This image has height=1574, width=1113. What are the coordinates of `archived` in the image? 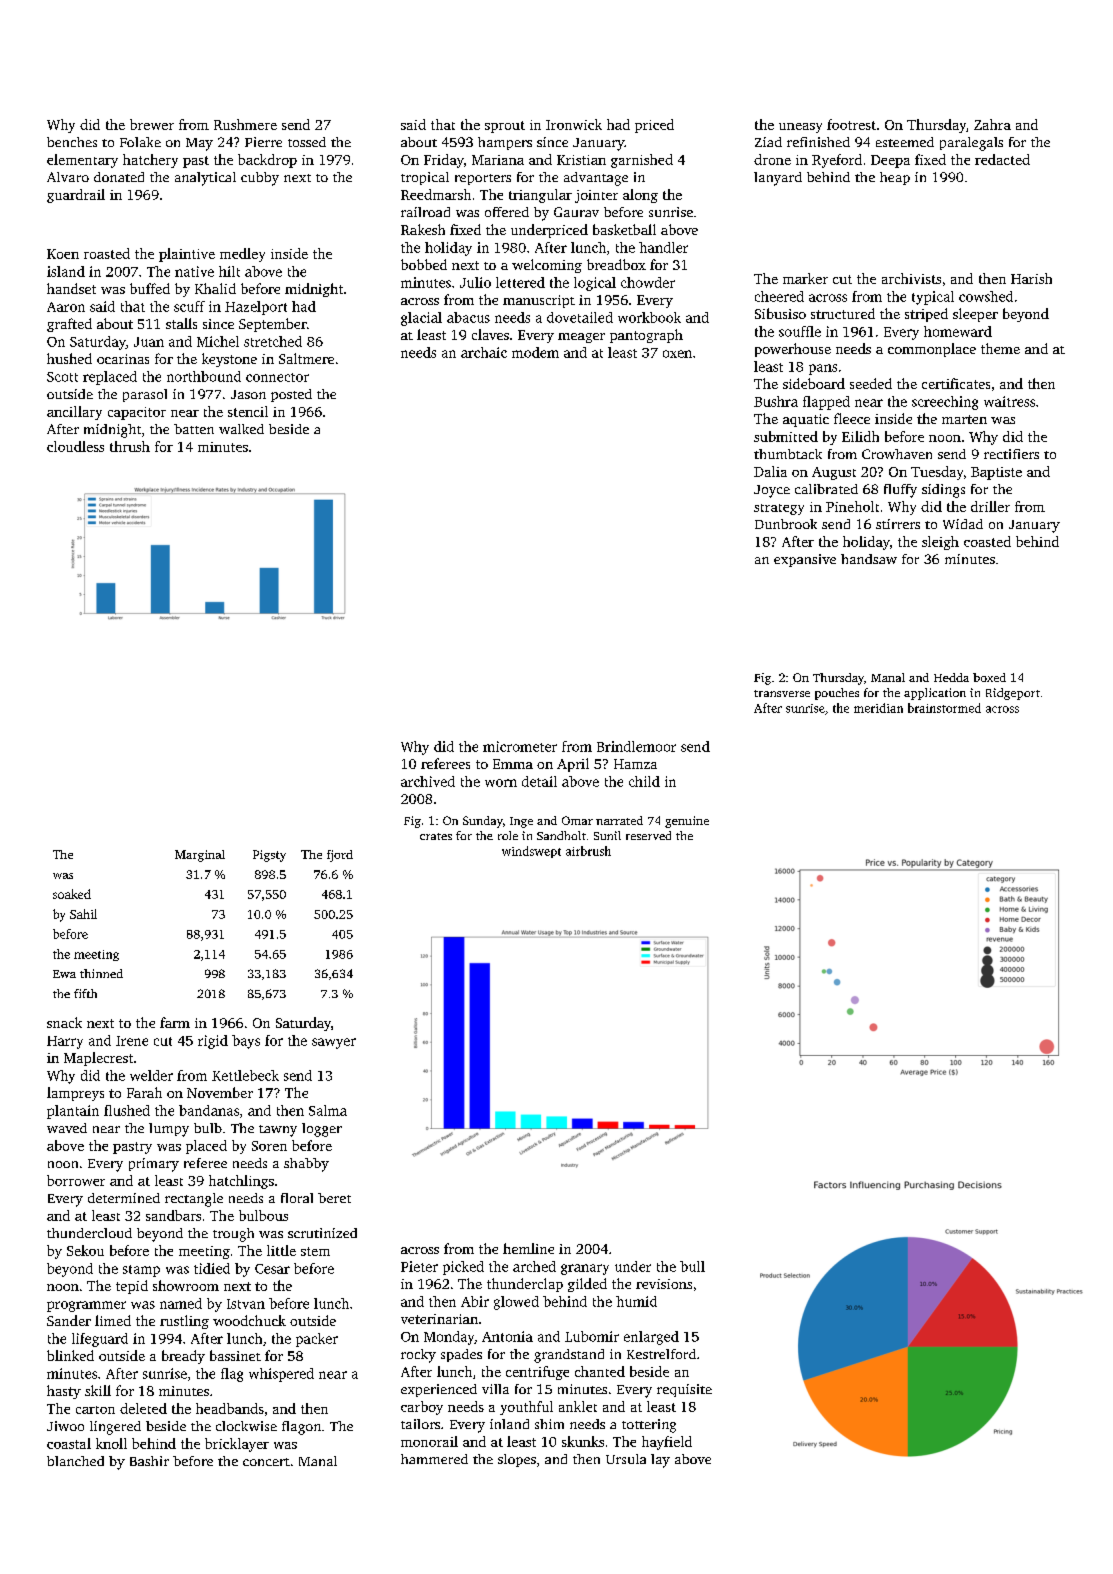 It's located at (428, 781).
